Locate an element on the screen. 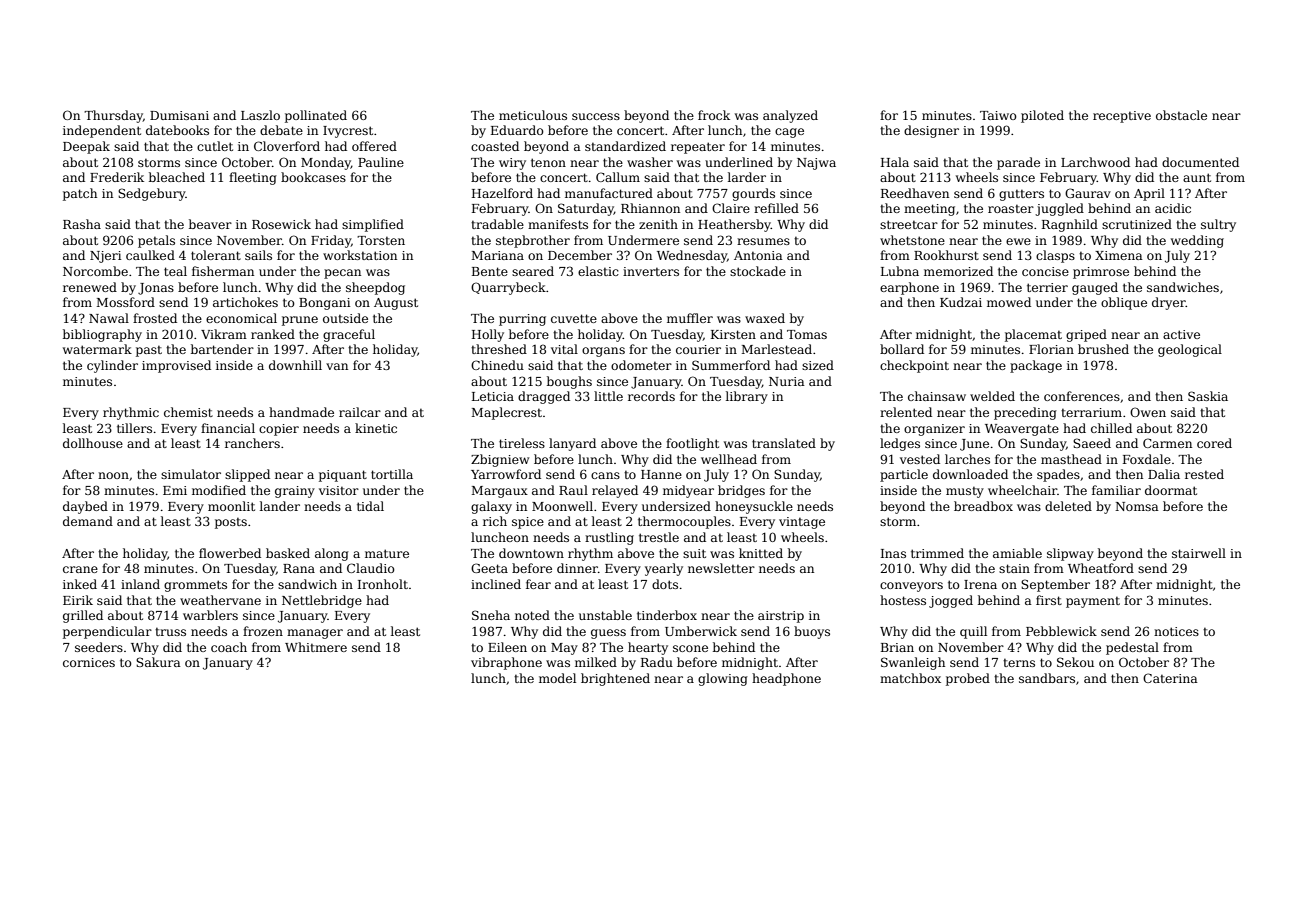  earphone is located at coordinates (909, 288).
